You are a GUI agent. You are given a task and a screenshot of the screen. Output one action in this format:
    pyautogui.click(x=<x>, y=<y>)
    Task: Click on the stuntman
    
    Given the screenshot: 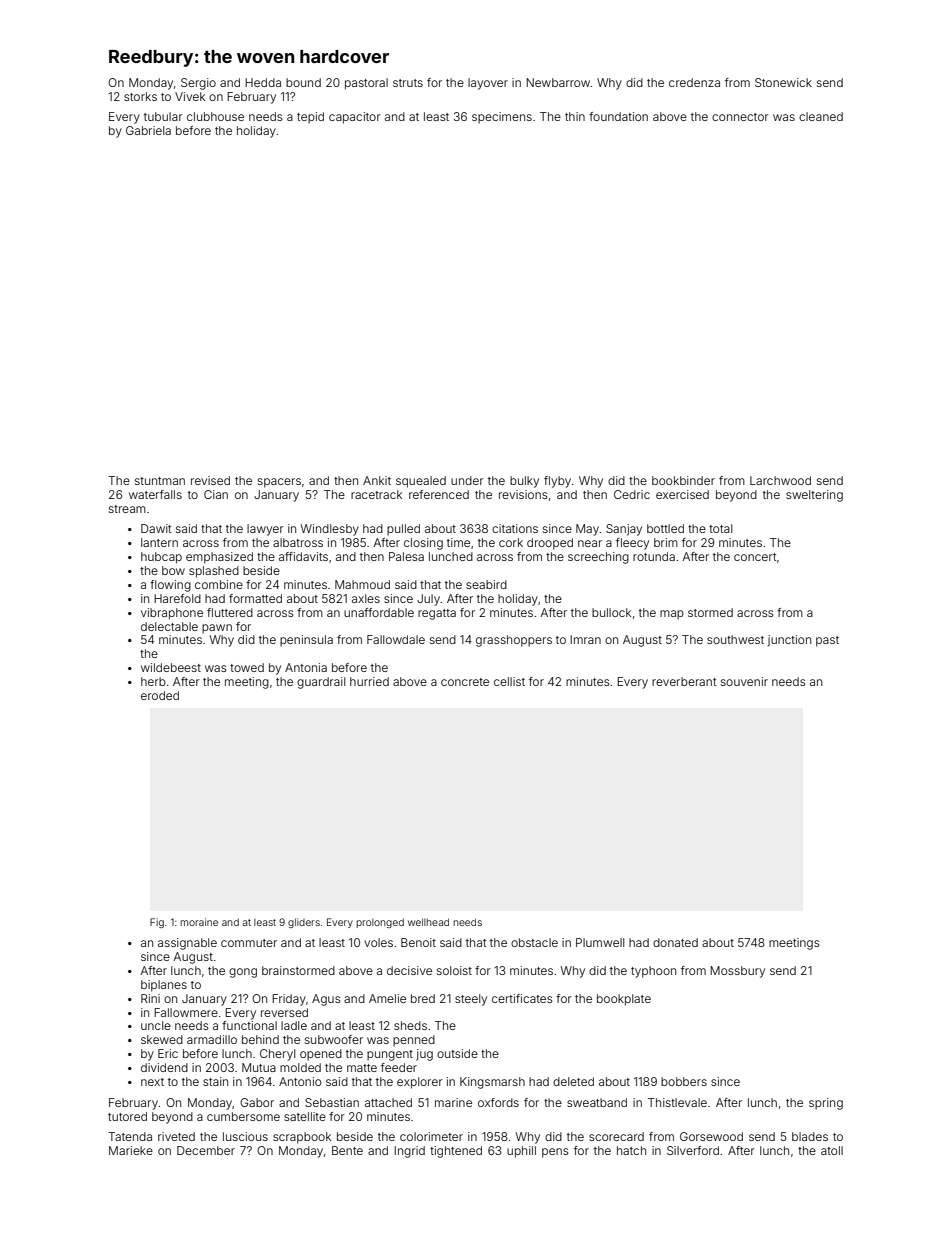 What is the action you would take?
    pyautogui.click(x=160, y=481)
